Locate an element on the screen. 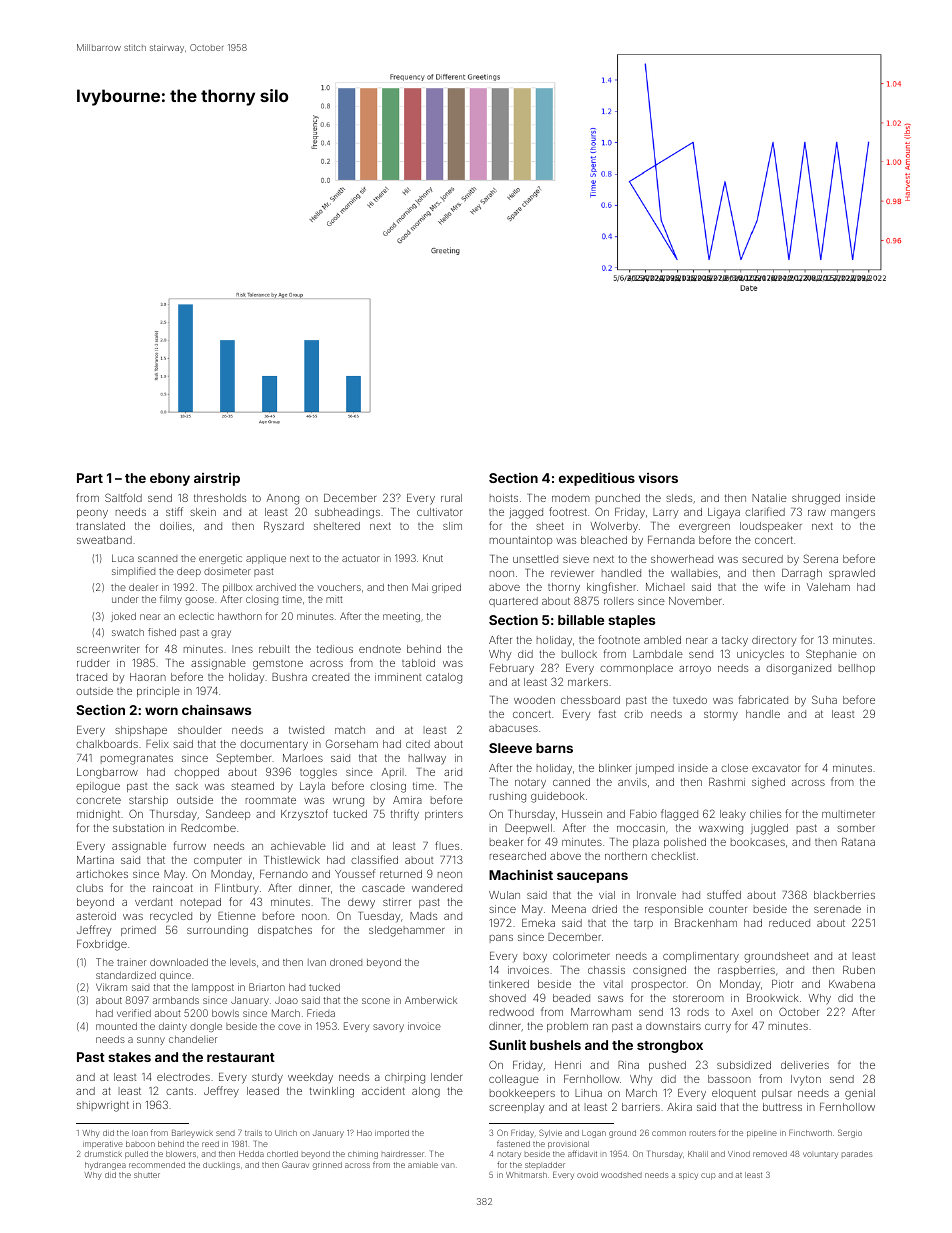 The height and width of the screenshot is (1233, 952). unsettled is located at coordinates (535, 559).
